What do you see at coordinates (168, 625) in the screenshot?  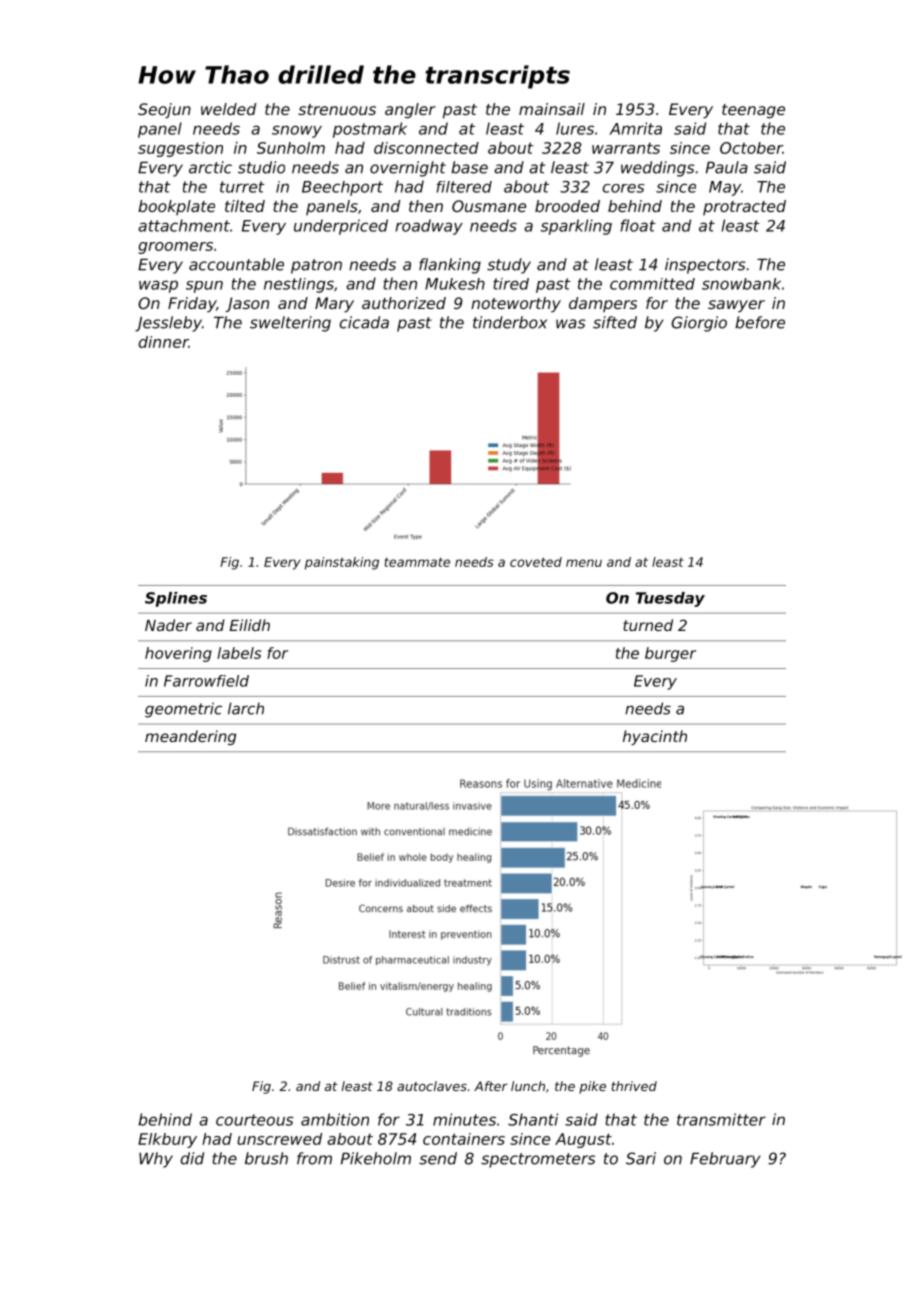 I see `Nader` at bounding box center [168, 625].
